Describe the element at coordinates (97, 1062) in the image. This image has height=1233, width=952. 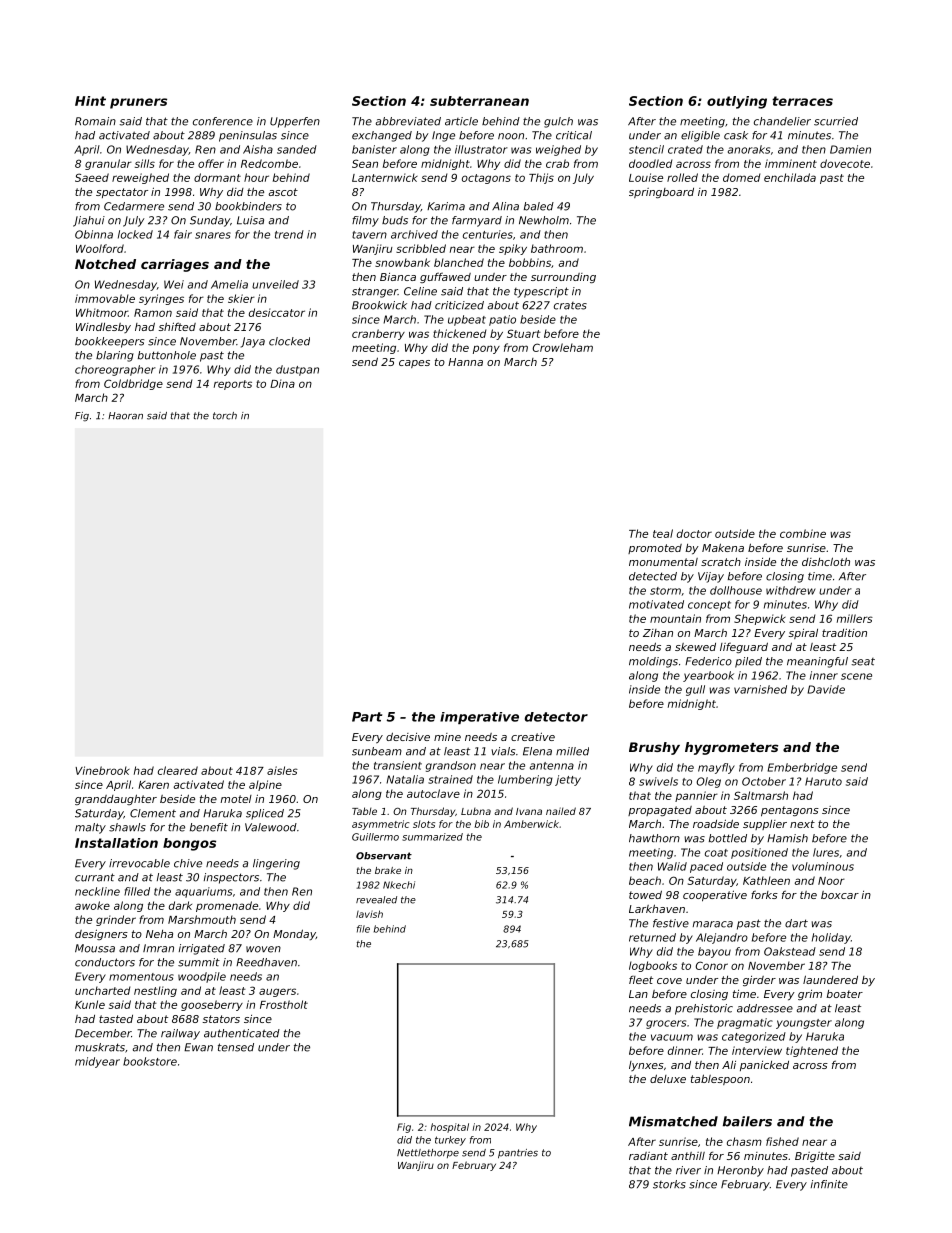
I see `midyear` at that location.
